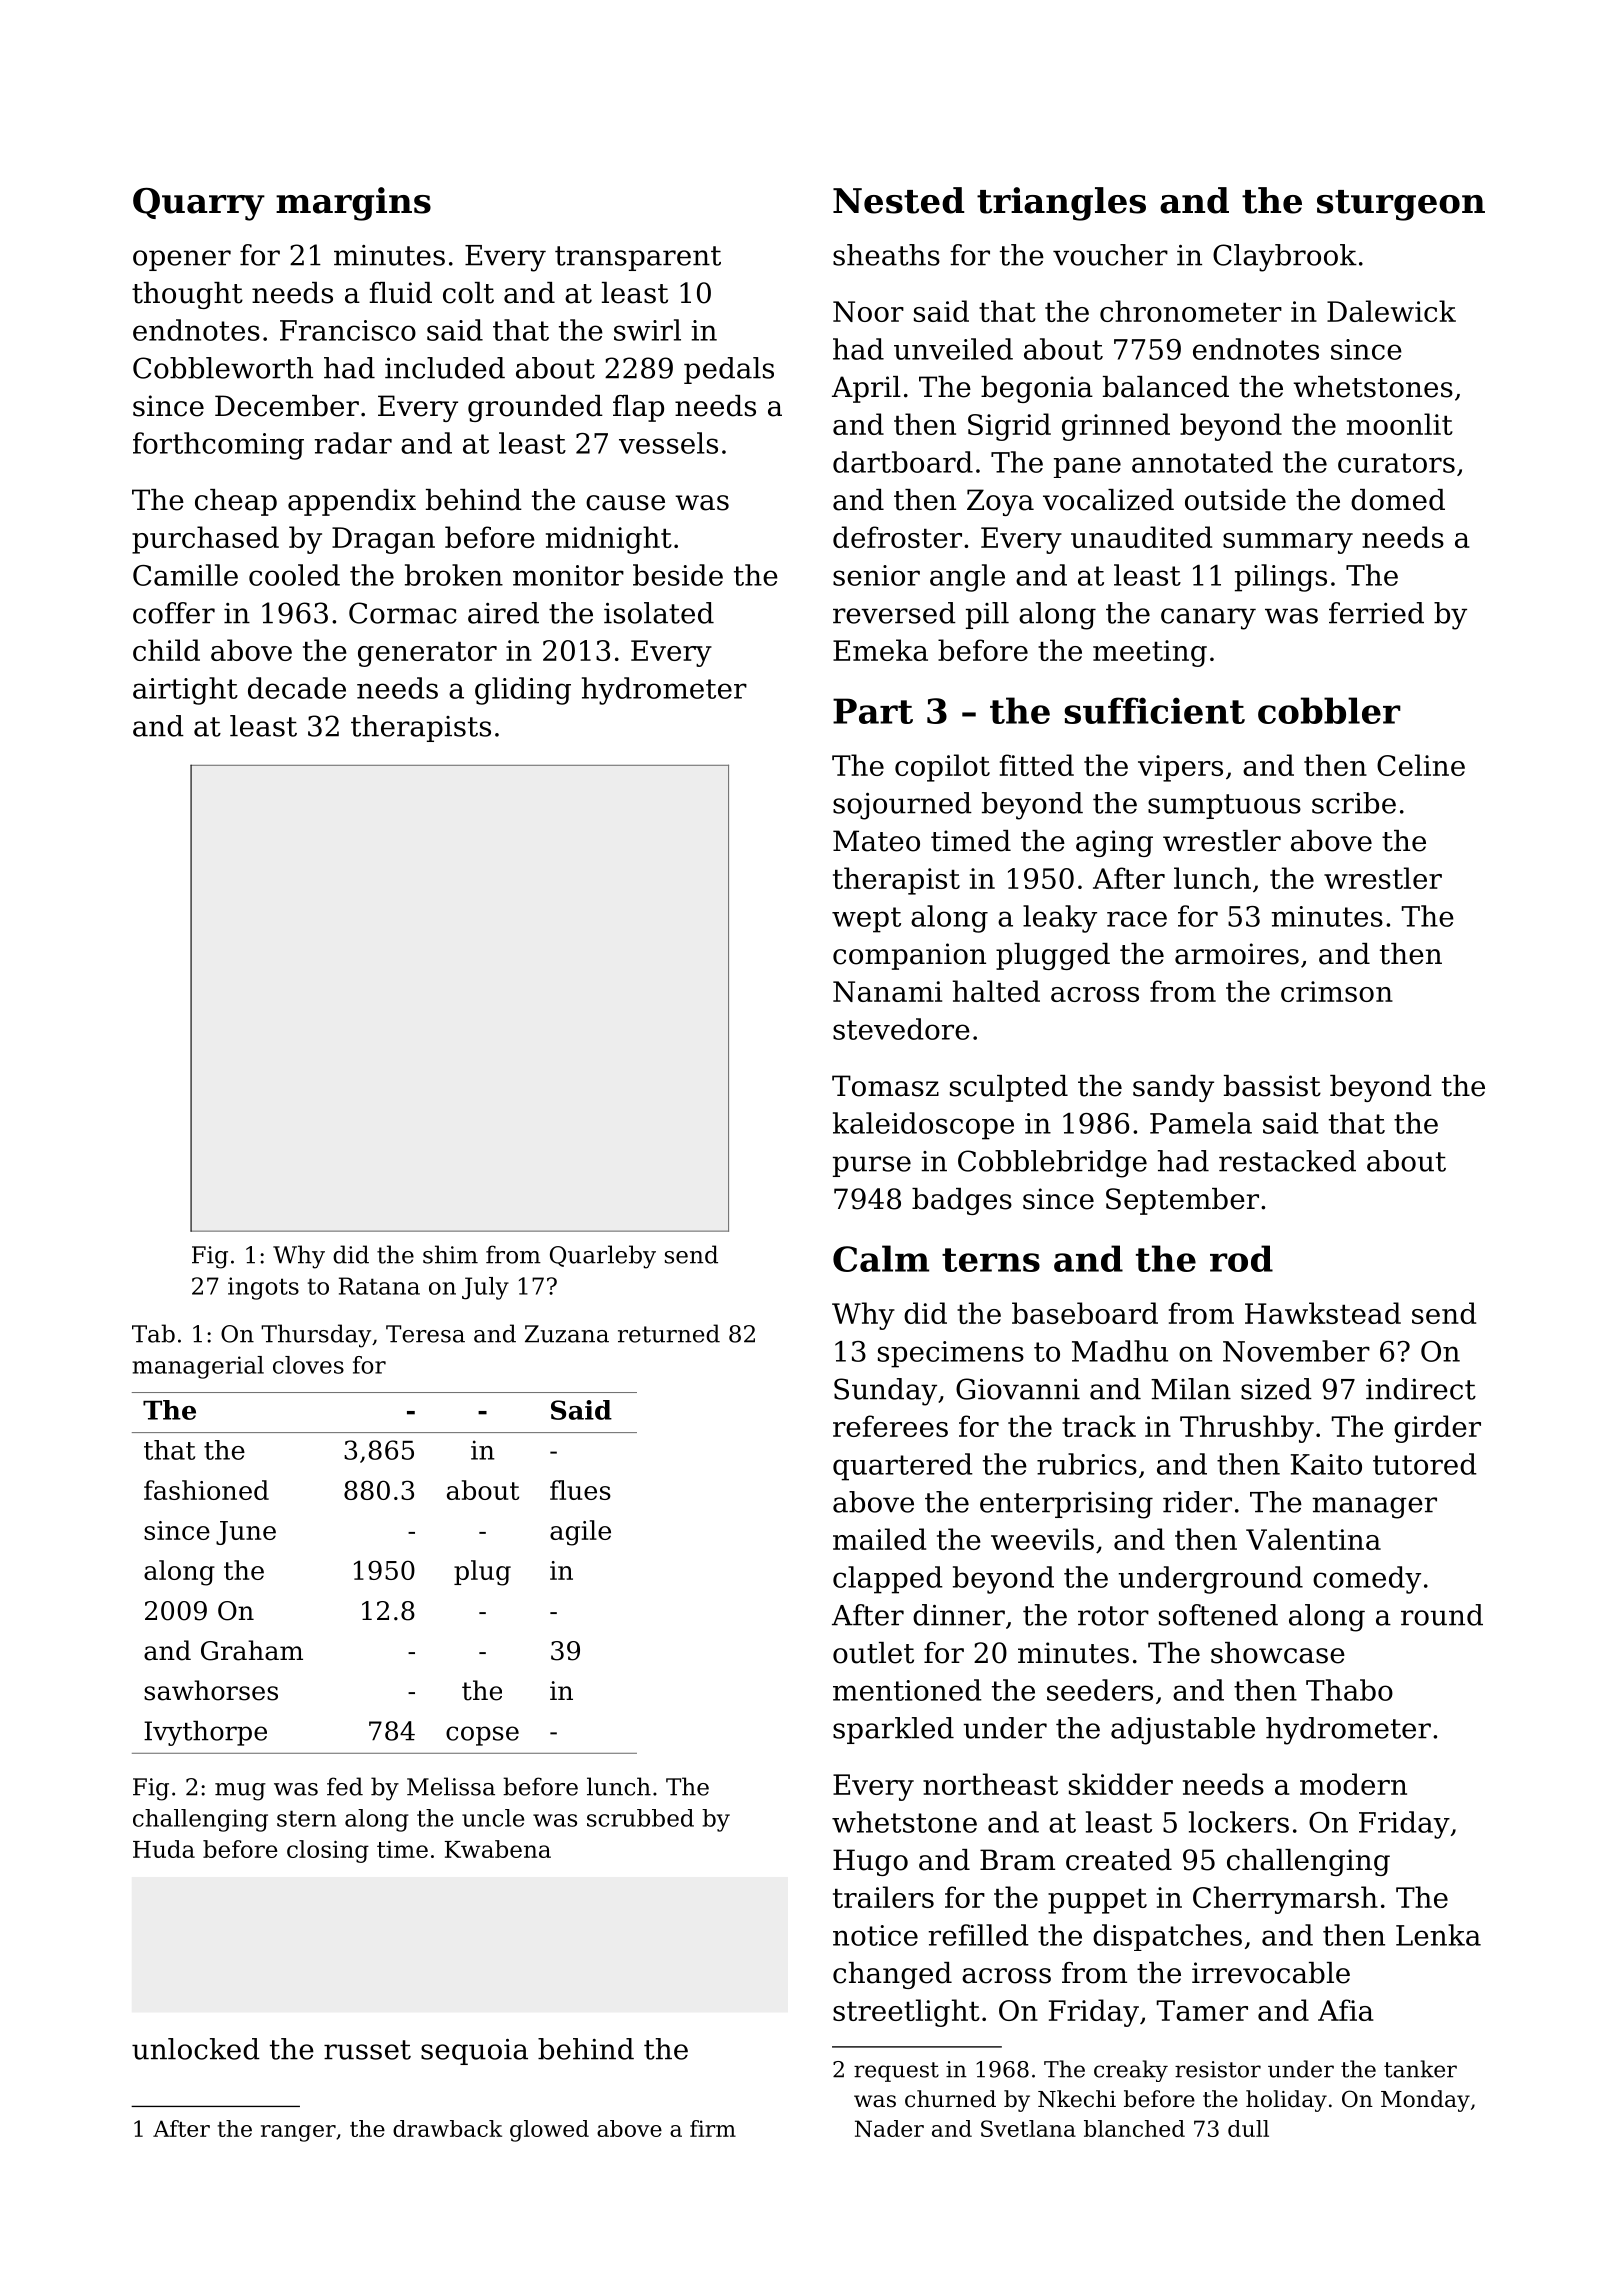  What do you see at coordinates (1272, 1086) in the document?
I see `bassist` at bounding box center [1272, 1086].
